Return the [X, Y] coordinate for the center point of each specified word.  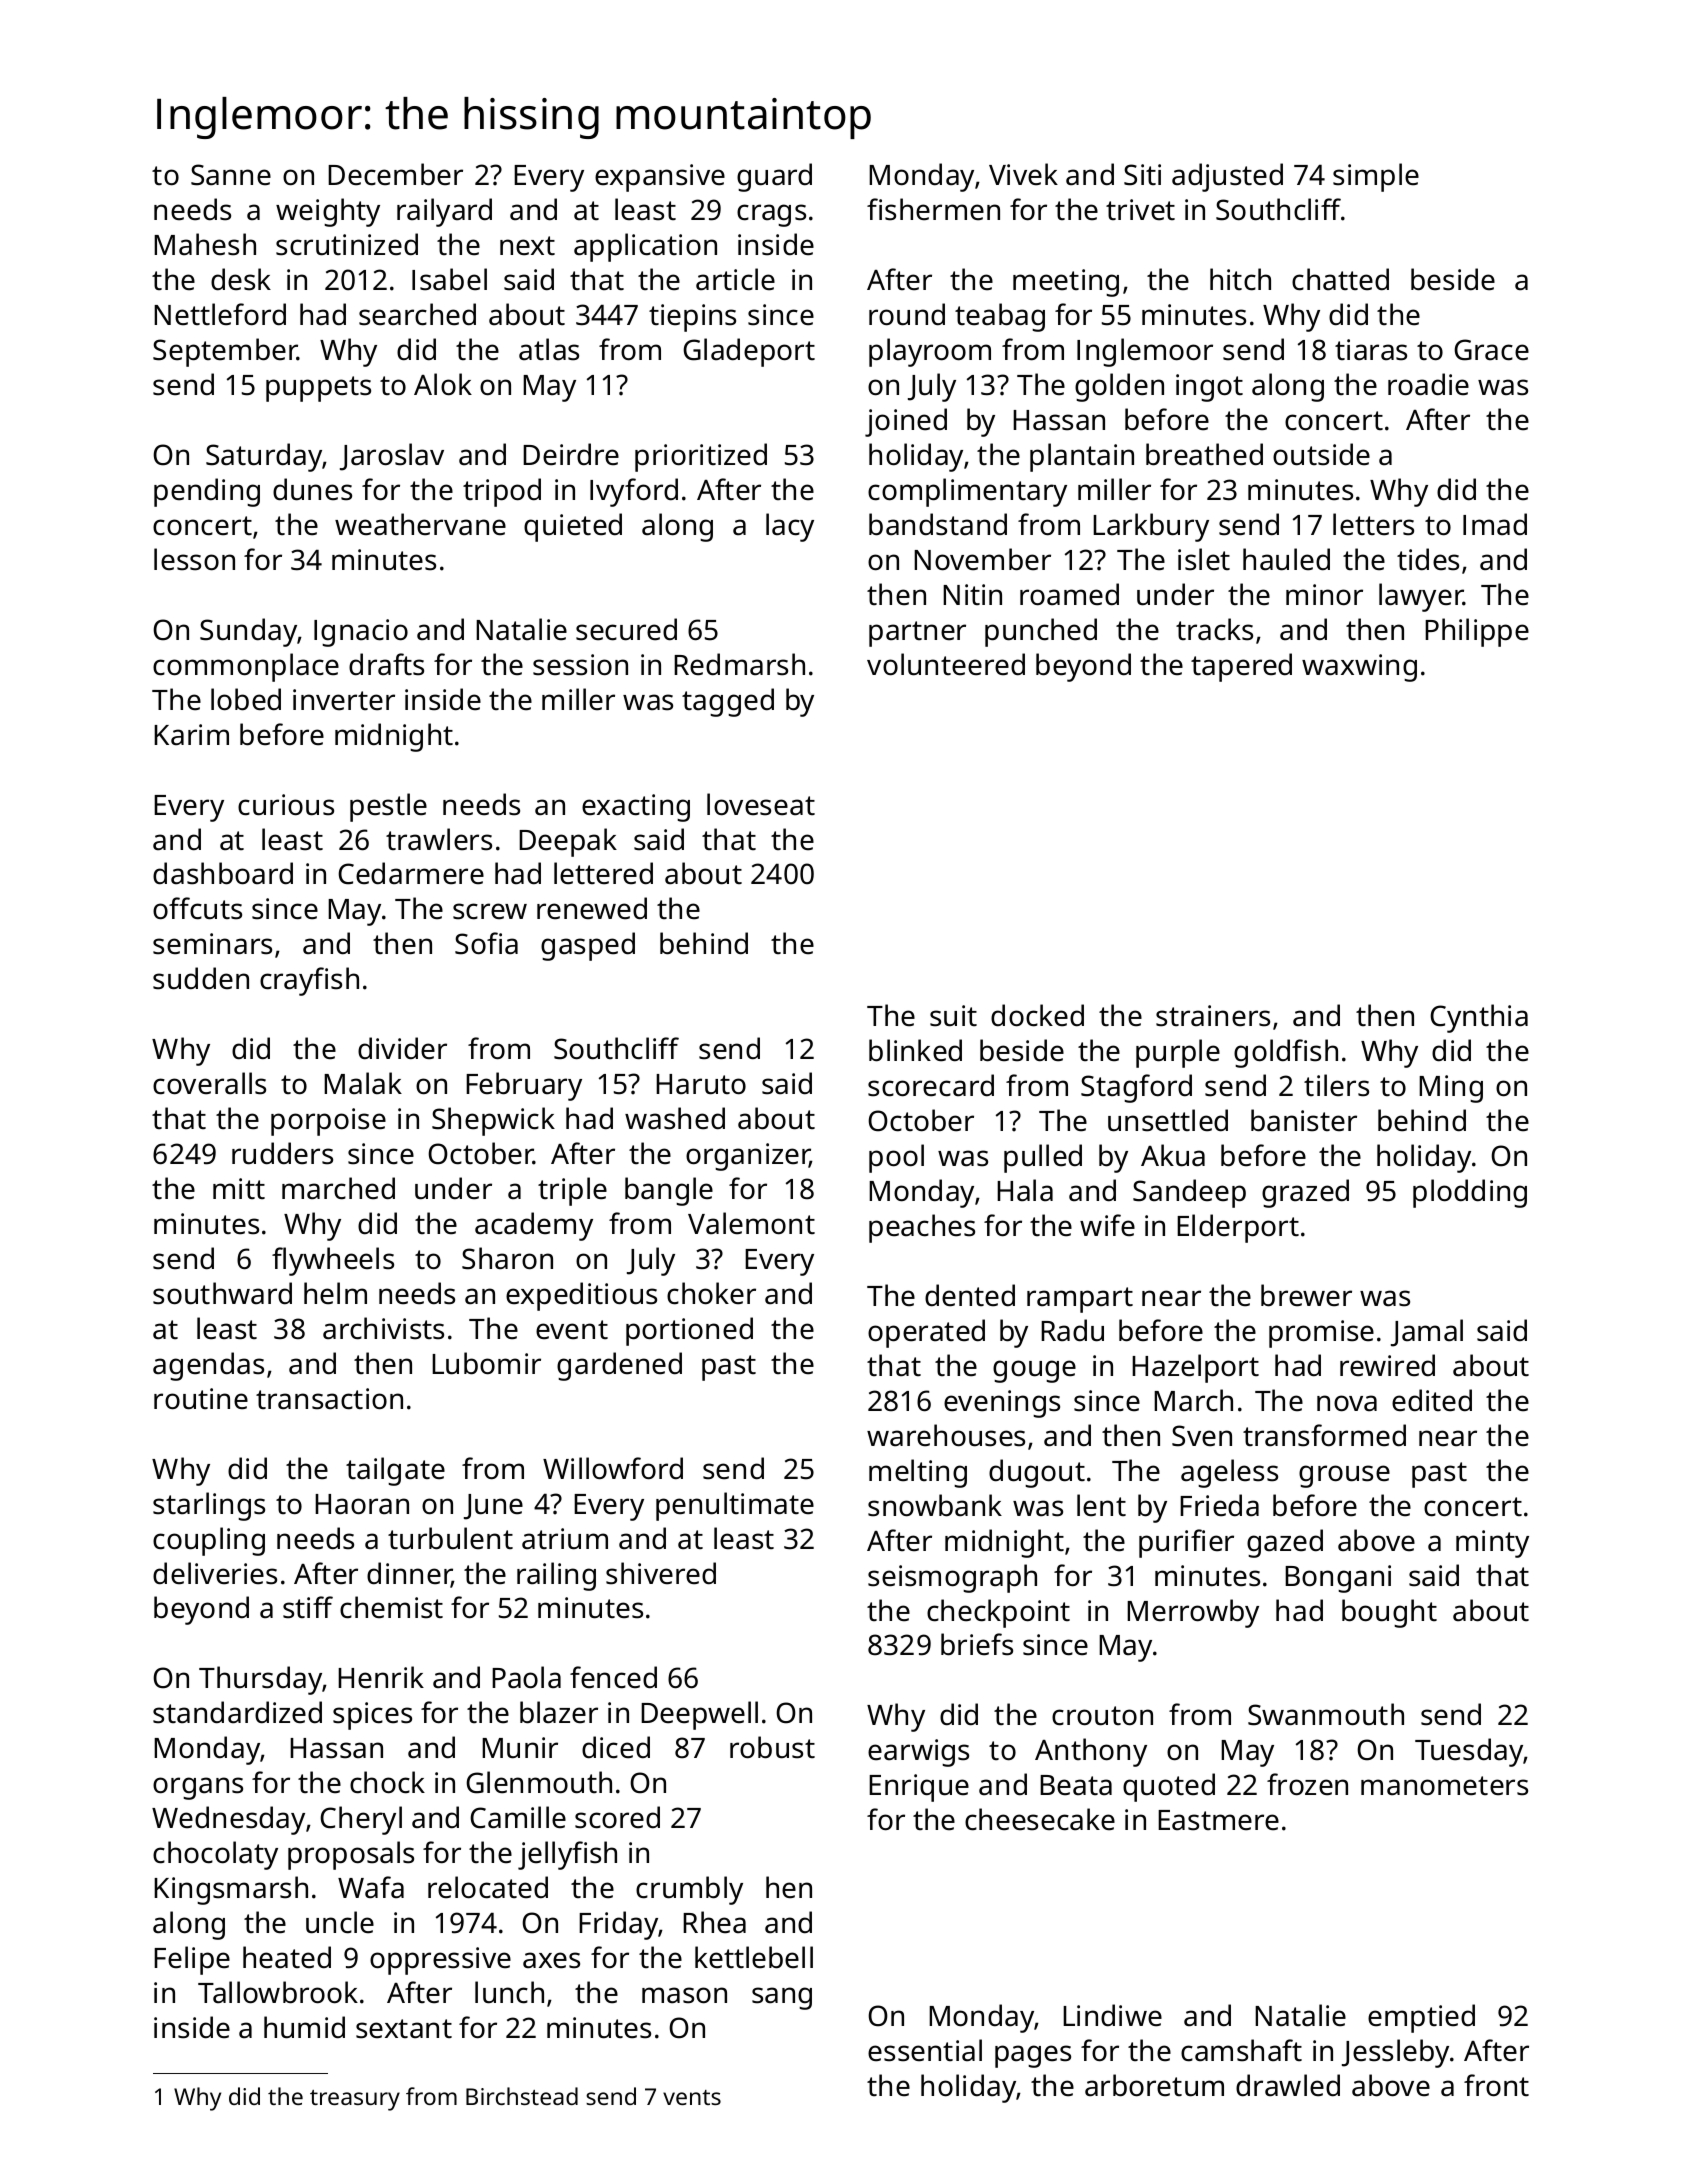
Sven [1202, 1436]
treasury [355, 2100]
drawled [1288, 2085]
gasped [588, 946]
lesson [194, 559]
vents [692, 2097]
